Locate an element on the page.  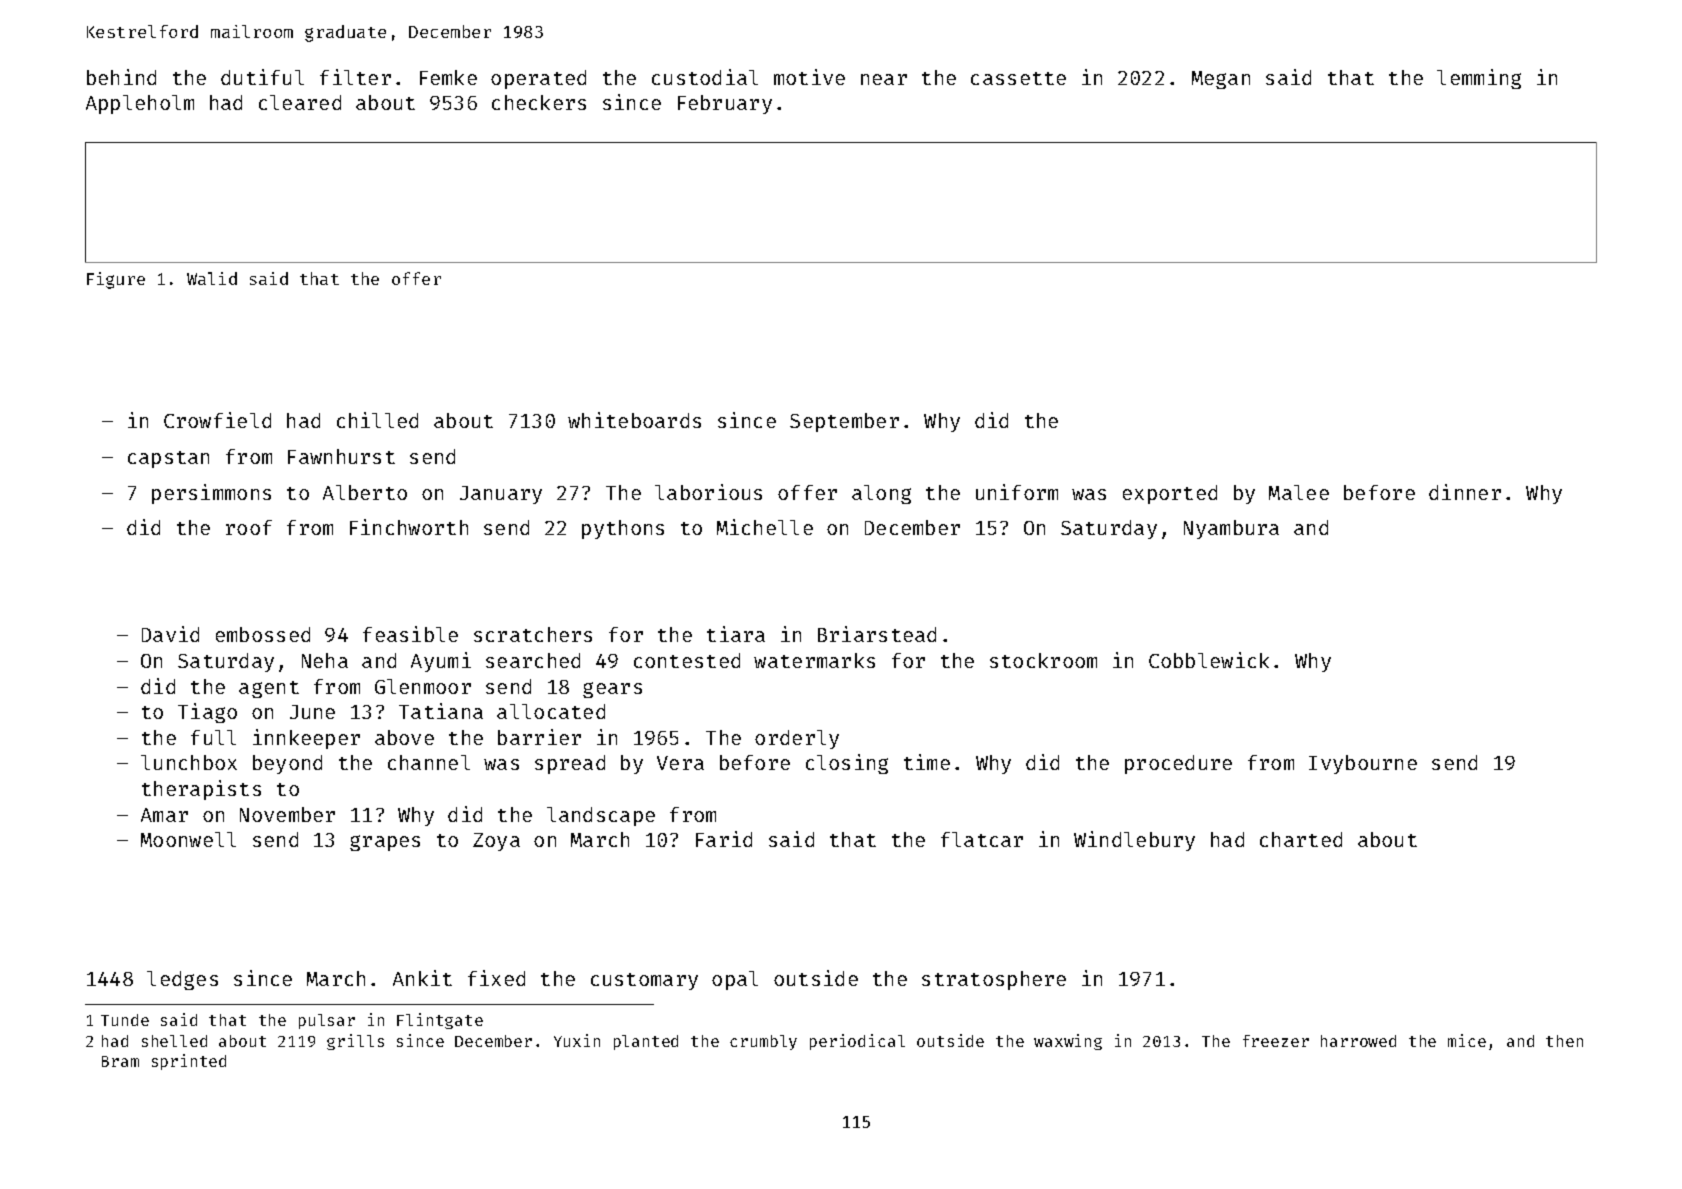
Megan is located at coordinates (1221, 80).
